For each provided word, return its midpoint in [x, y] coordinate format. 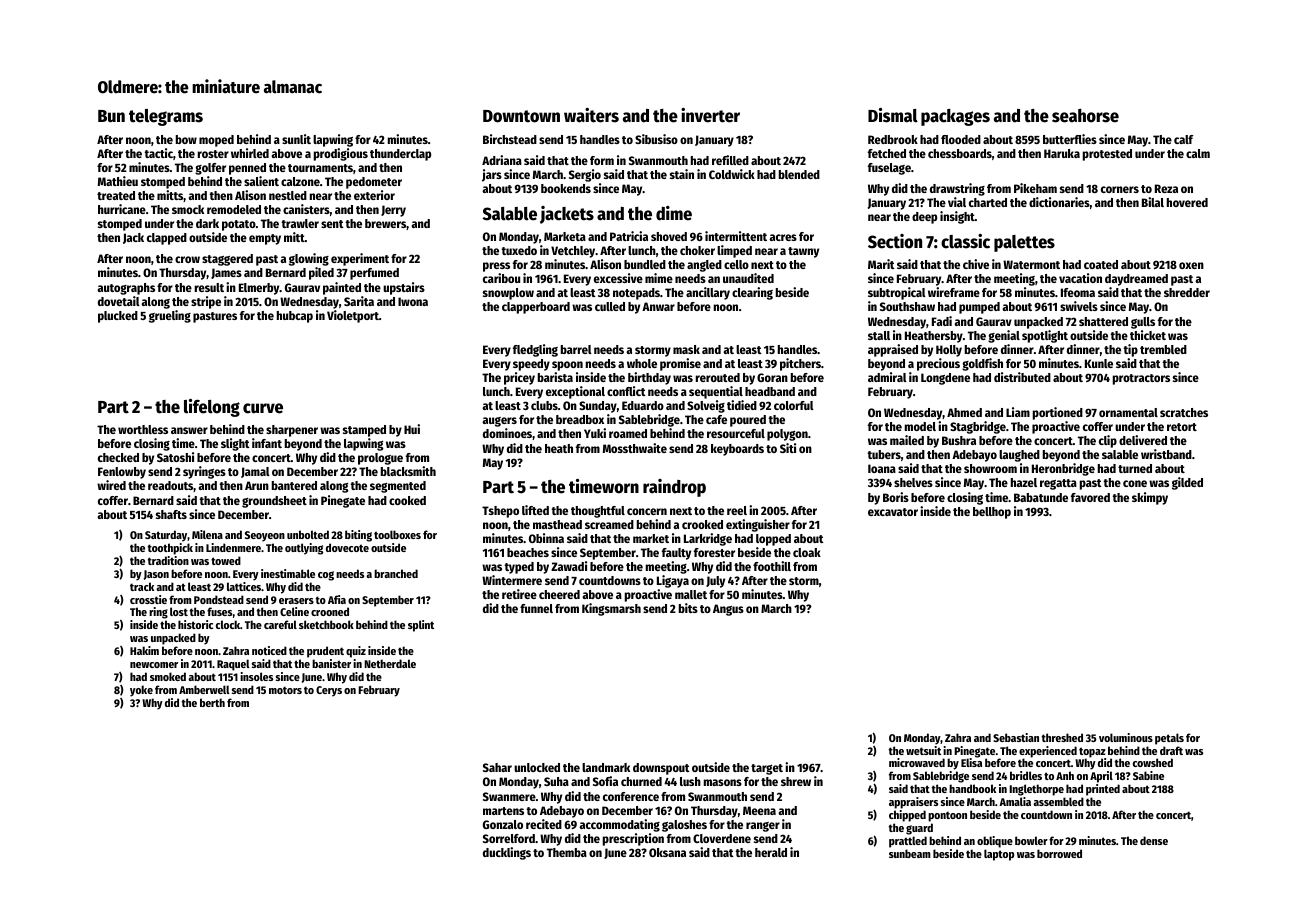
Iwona [413, 301]
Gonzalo [503, 824]
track [142, 586]
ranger [763, 827]
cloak [807, 552]
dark [207, 223]
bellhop [992, 513]
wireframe [954, 292]
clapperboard [536, 308]
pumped [979, 308]
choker [697, 250]
